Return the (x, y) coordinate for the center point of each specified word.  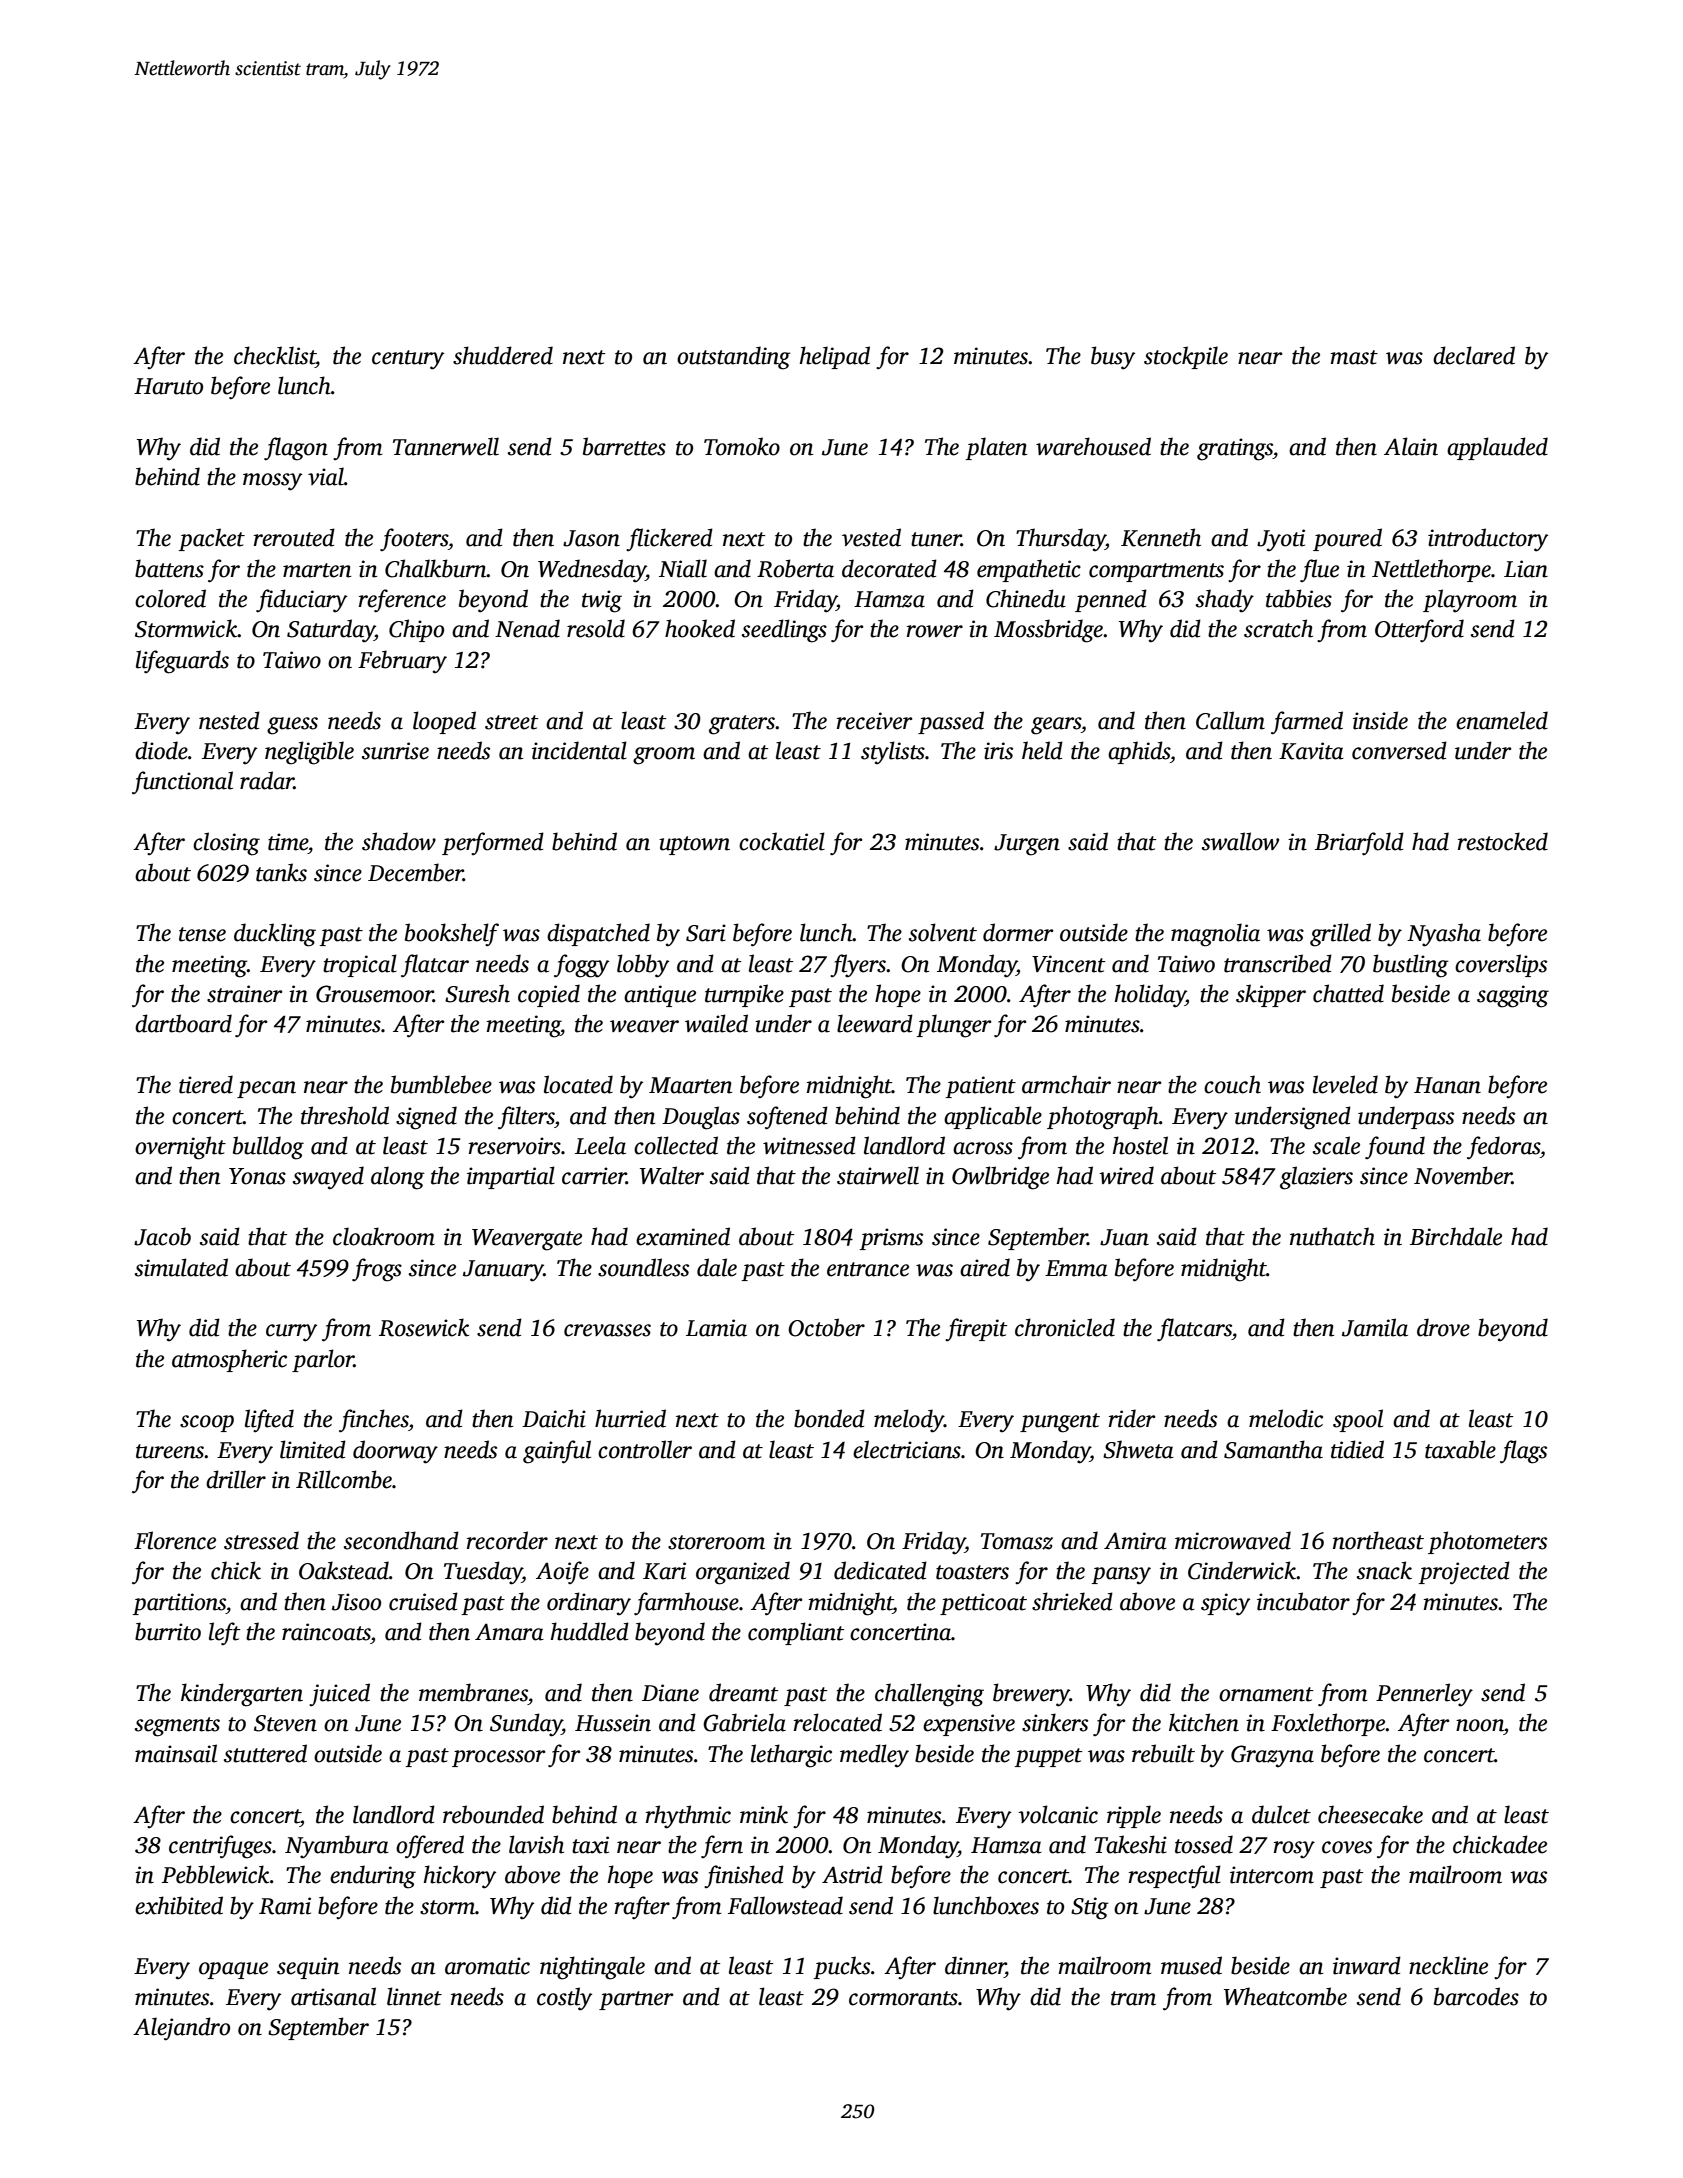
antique (660, 996)
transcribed (1278, 963)
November (1463, 1175)
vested (871, 537)
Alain (1411, 446)
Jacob (162, 1236)
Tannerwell (446, 446)
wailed (716, 1023)
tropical (360, 965)
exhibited (179, 1905)
